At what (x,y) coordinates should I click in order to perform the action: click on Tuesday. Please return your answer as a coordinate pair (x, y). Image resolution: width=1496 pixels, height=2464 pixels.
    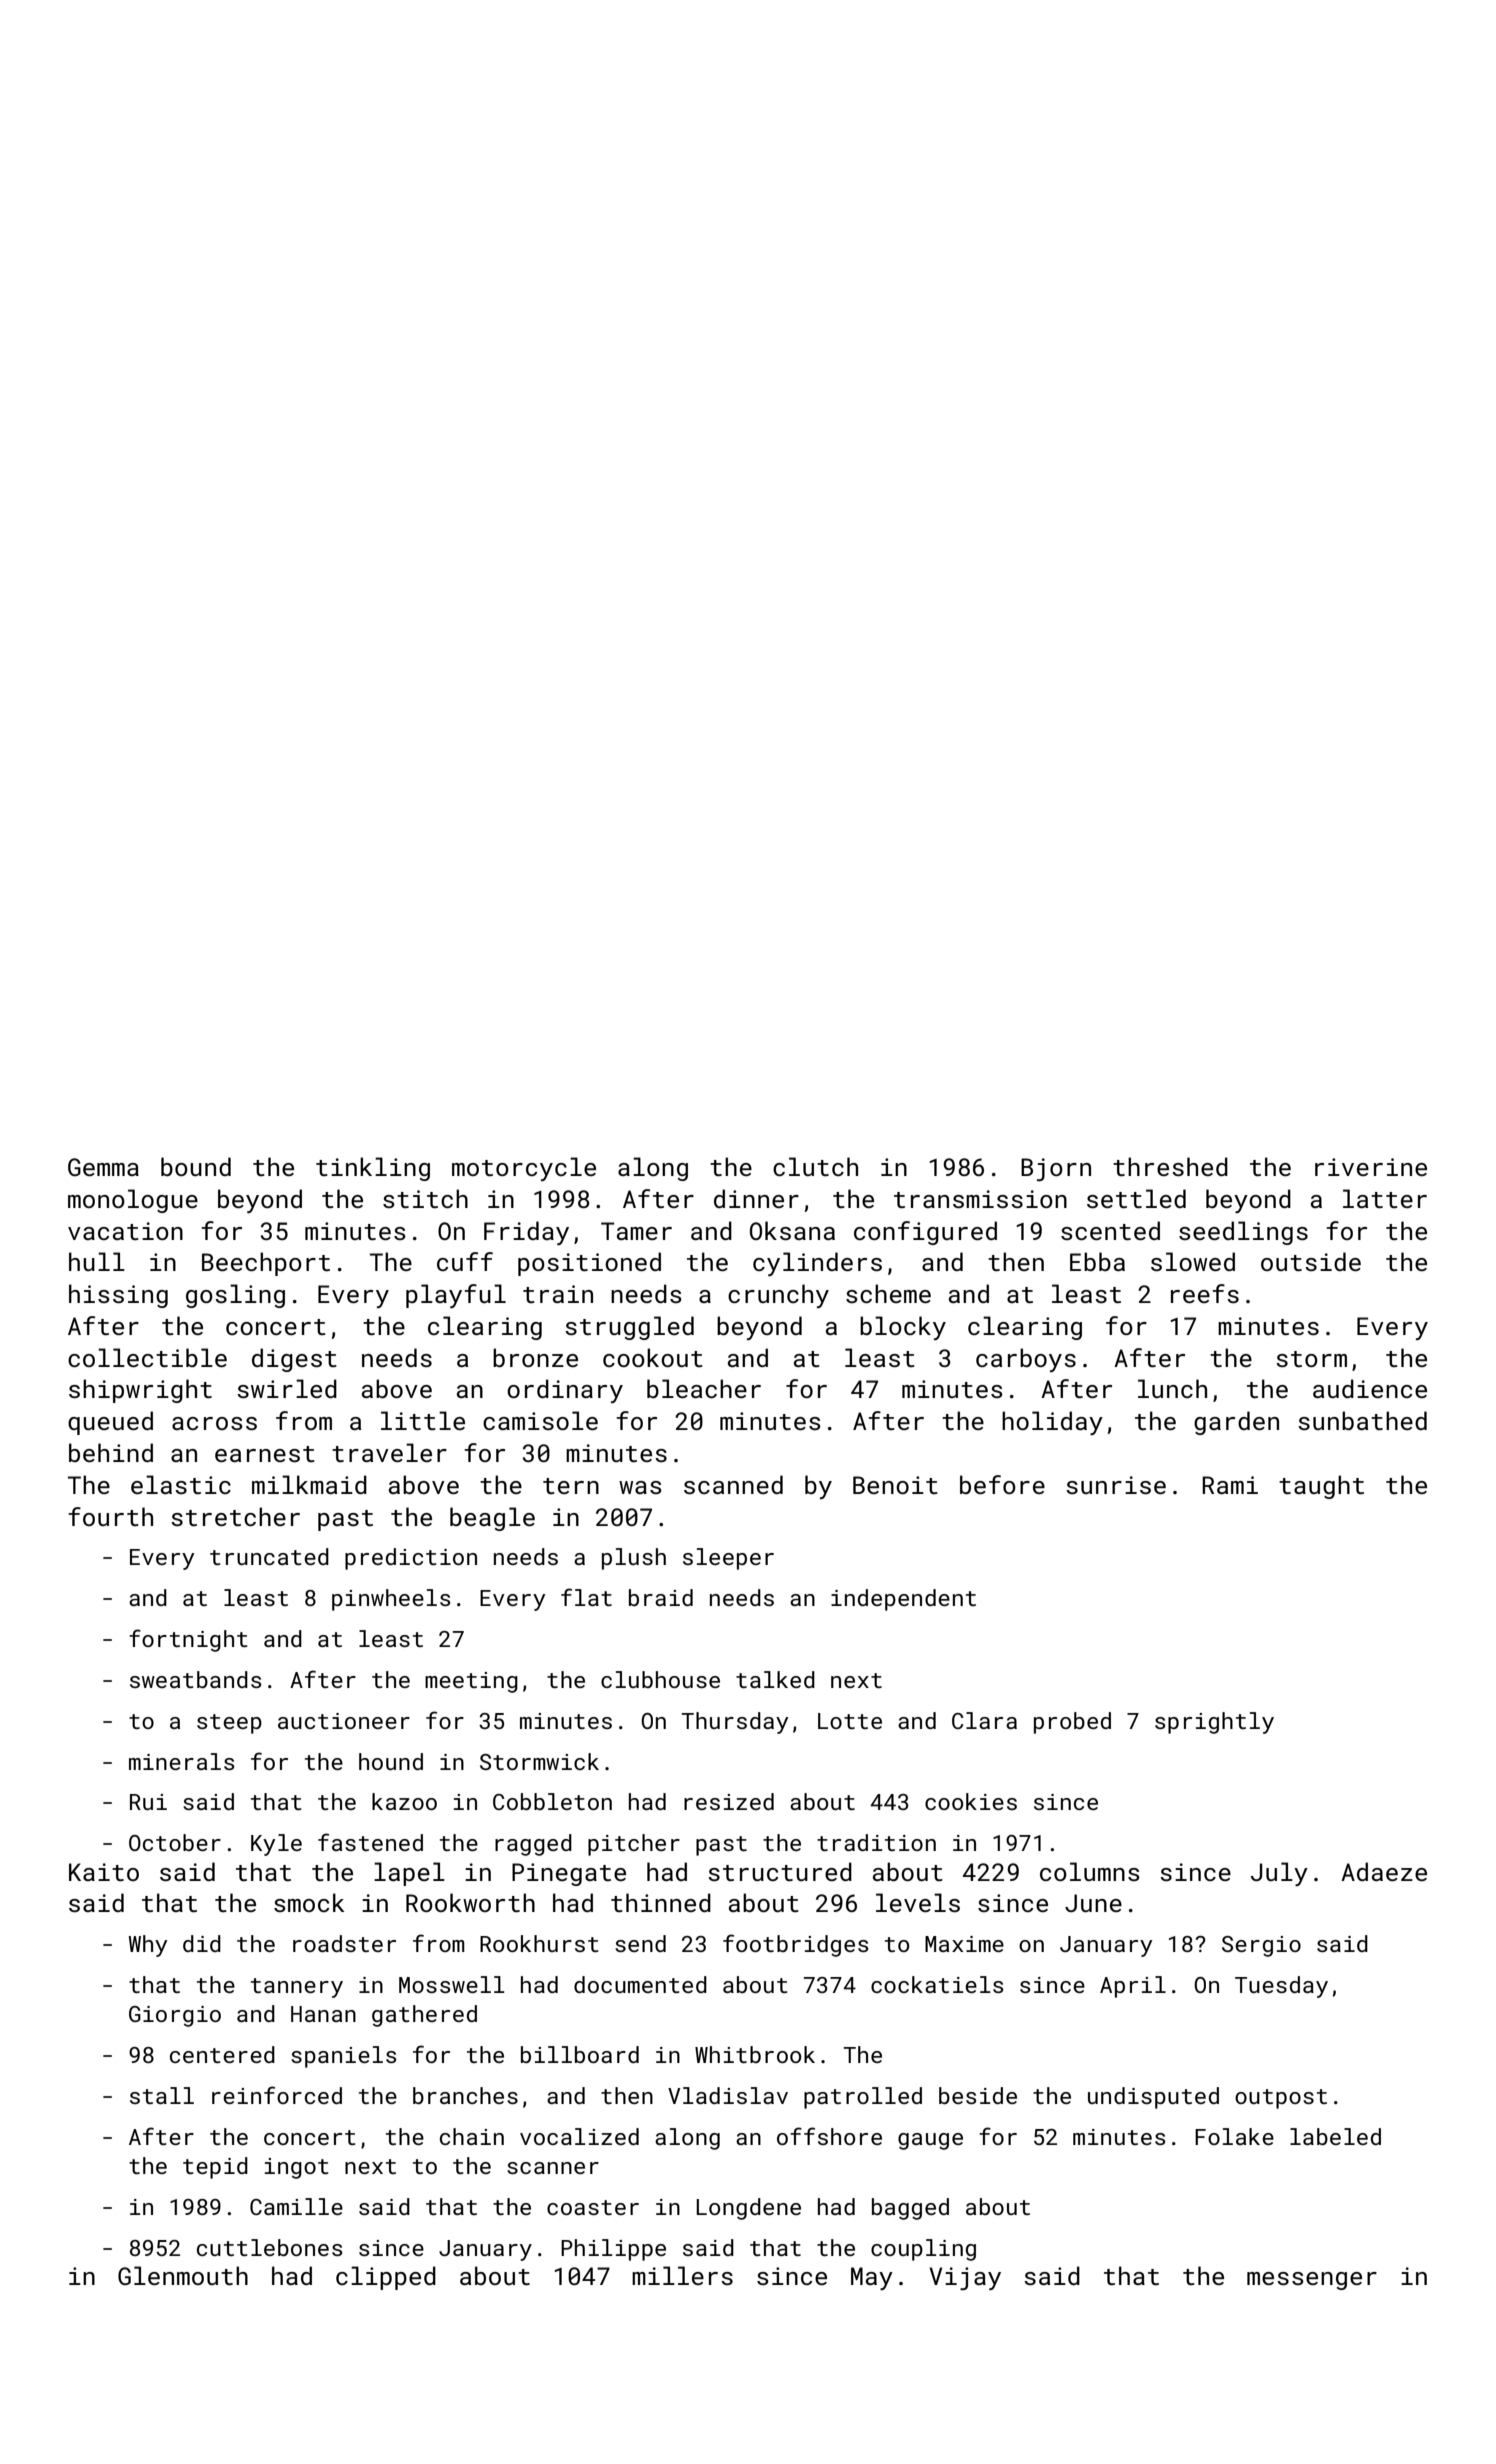
    Looking at the image, I should click on (1281, 1987).
